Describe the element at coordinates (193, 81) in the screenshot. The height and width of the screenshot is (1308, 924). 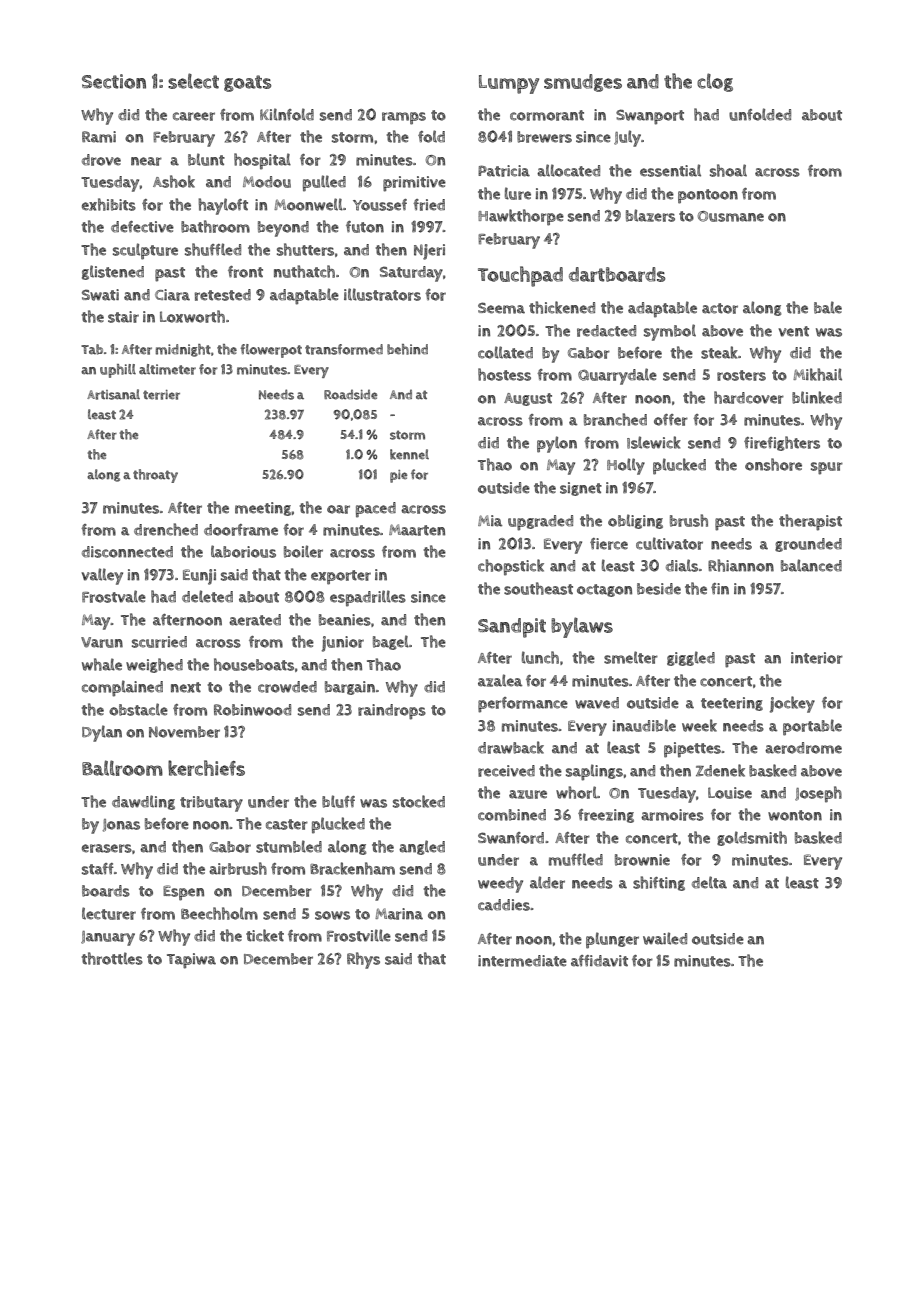
I see `select` at that location.
